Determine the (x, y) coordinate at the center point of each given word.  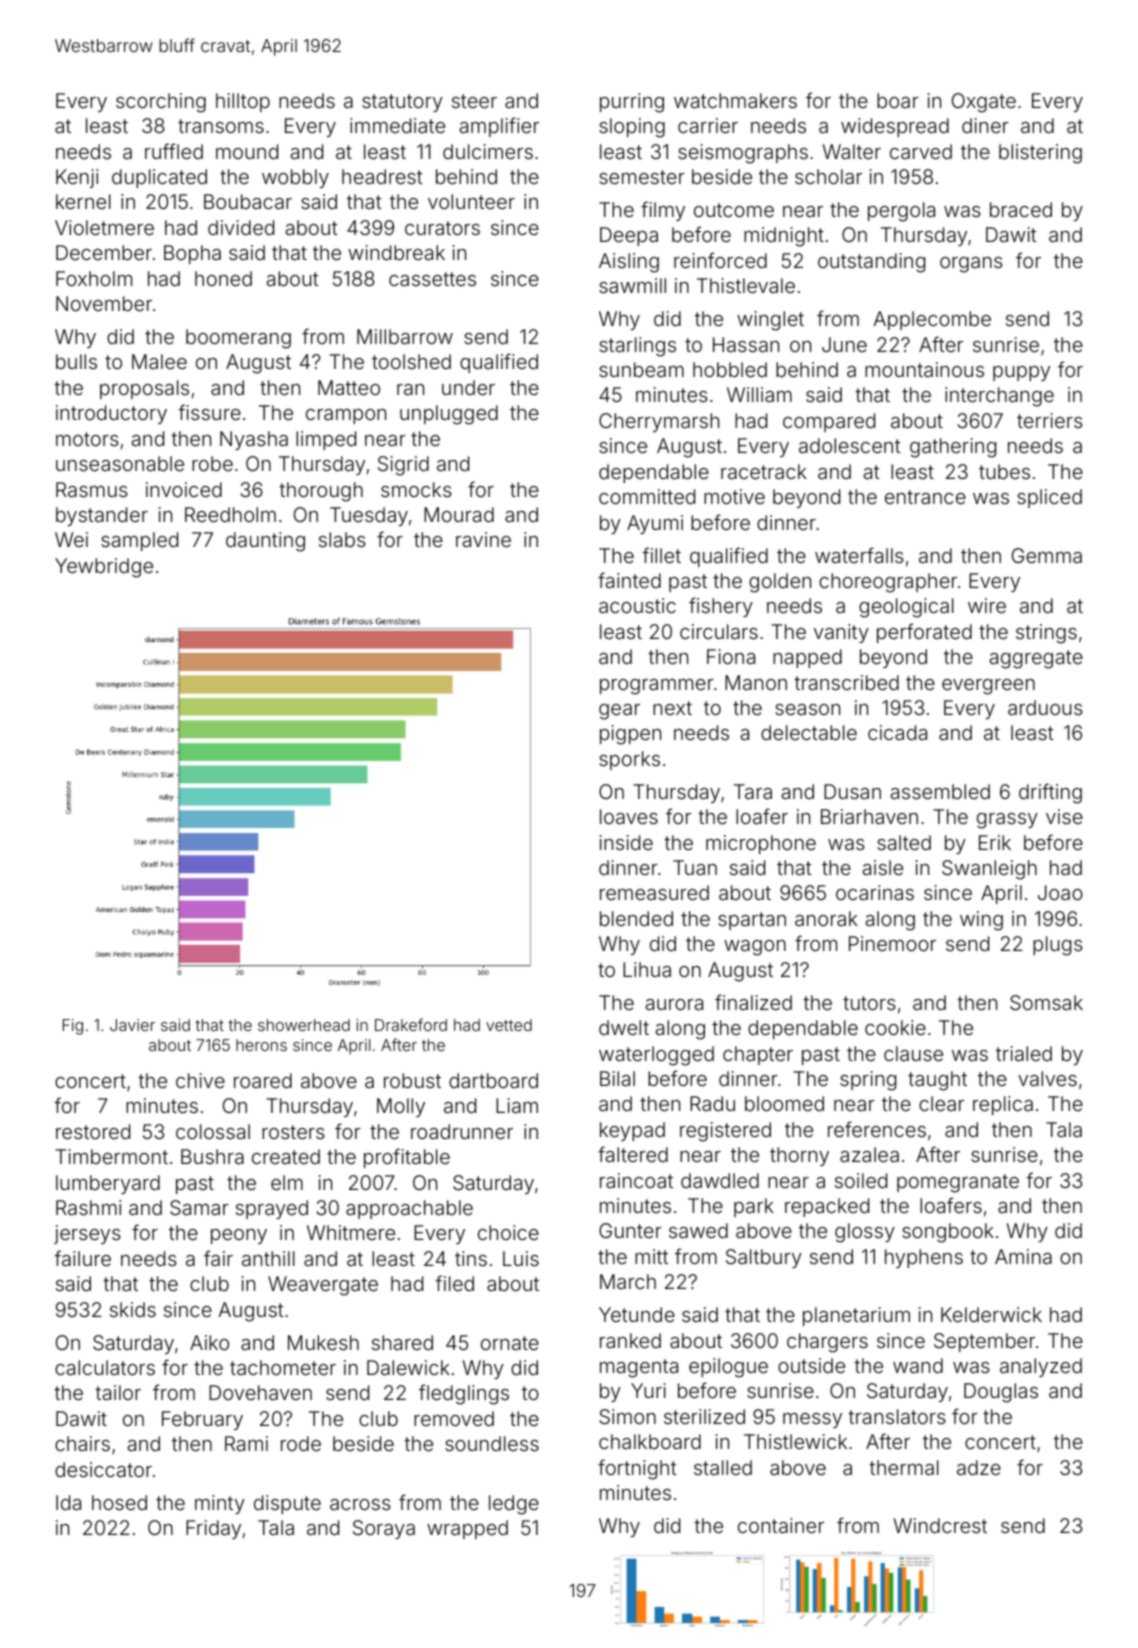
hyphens (924, 1258)
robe (212, 463)
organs (971, 265)
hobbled (730, 369)
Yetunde (637, 1314)
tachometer (283, 1367)
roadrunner (462, 1131)
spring (868, 1081)
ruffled (174, 151)
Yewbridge (104, 568)
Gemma (1047, 555)
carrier (708, 125)
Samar (199, 1207)
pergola (901, 212)
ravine (483, 539)
